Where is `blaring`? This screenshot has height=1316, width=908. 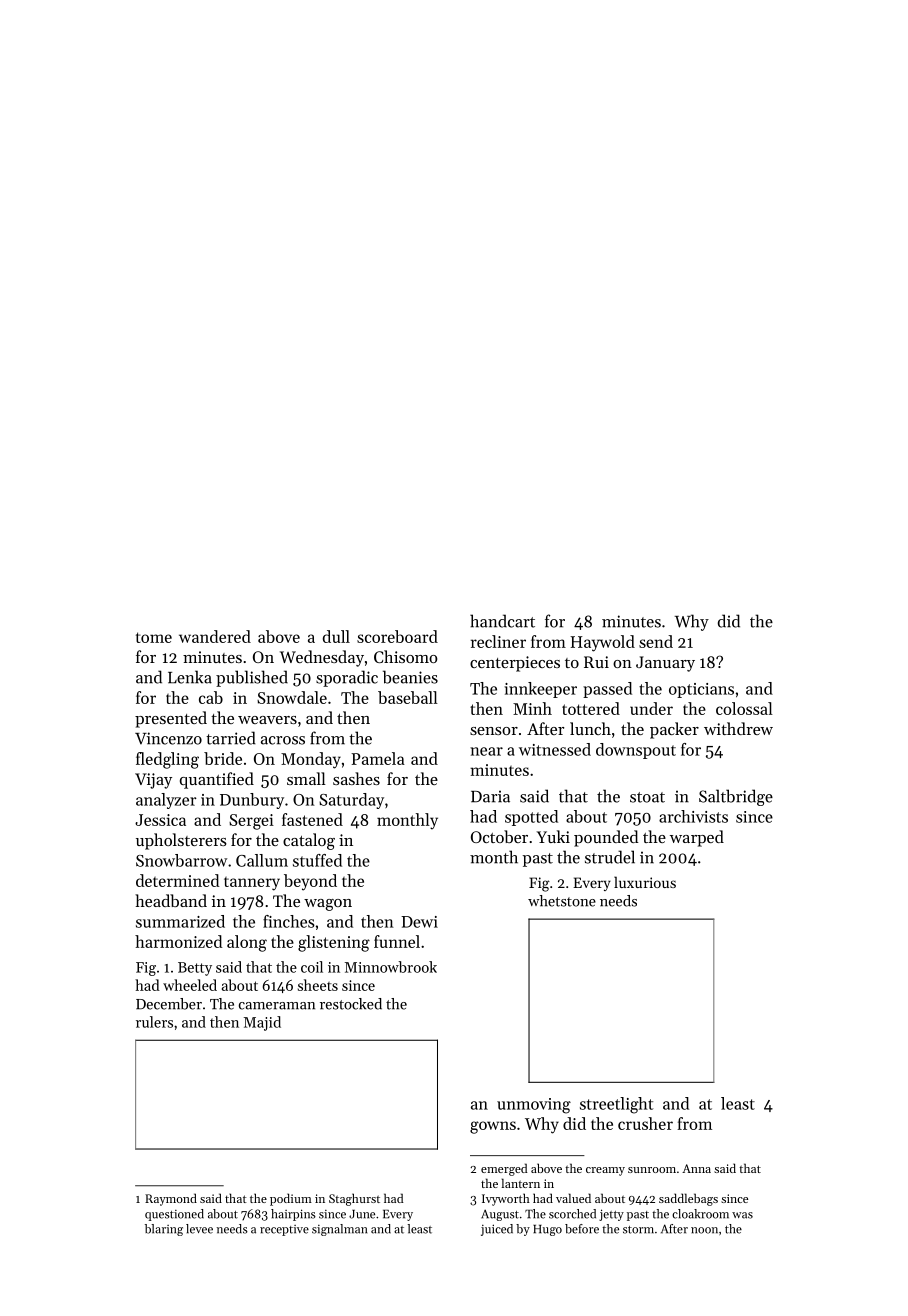
blaring is located at coordinates (164, 1230).
